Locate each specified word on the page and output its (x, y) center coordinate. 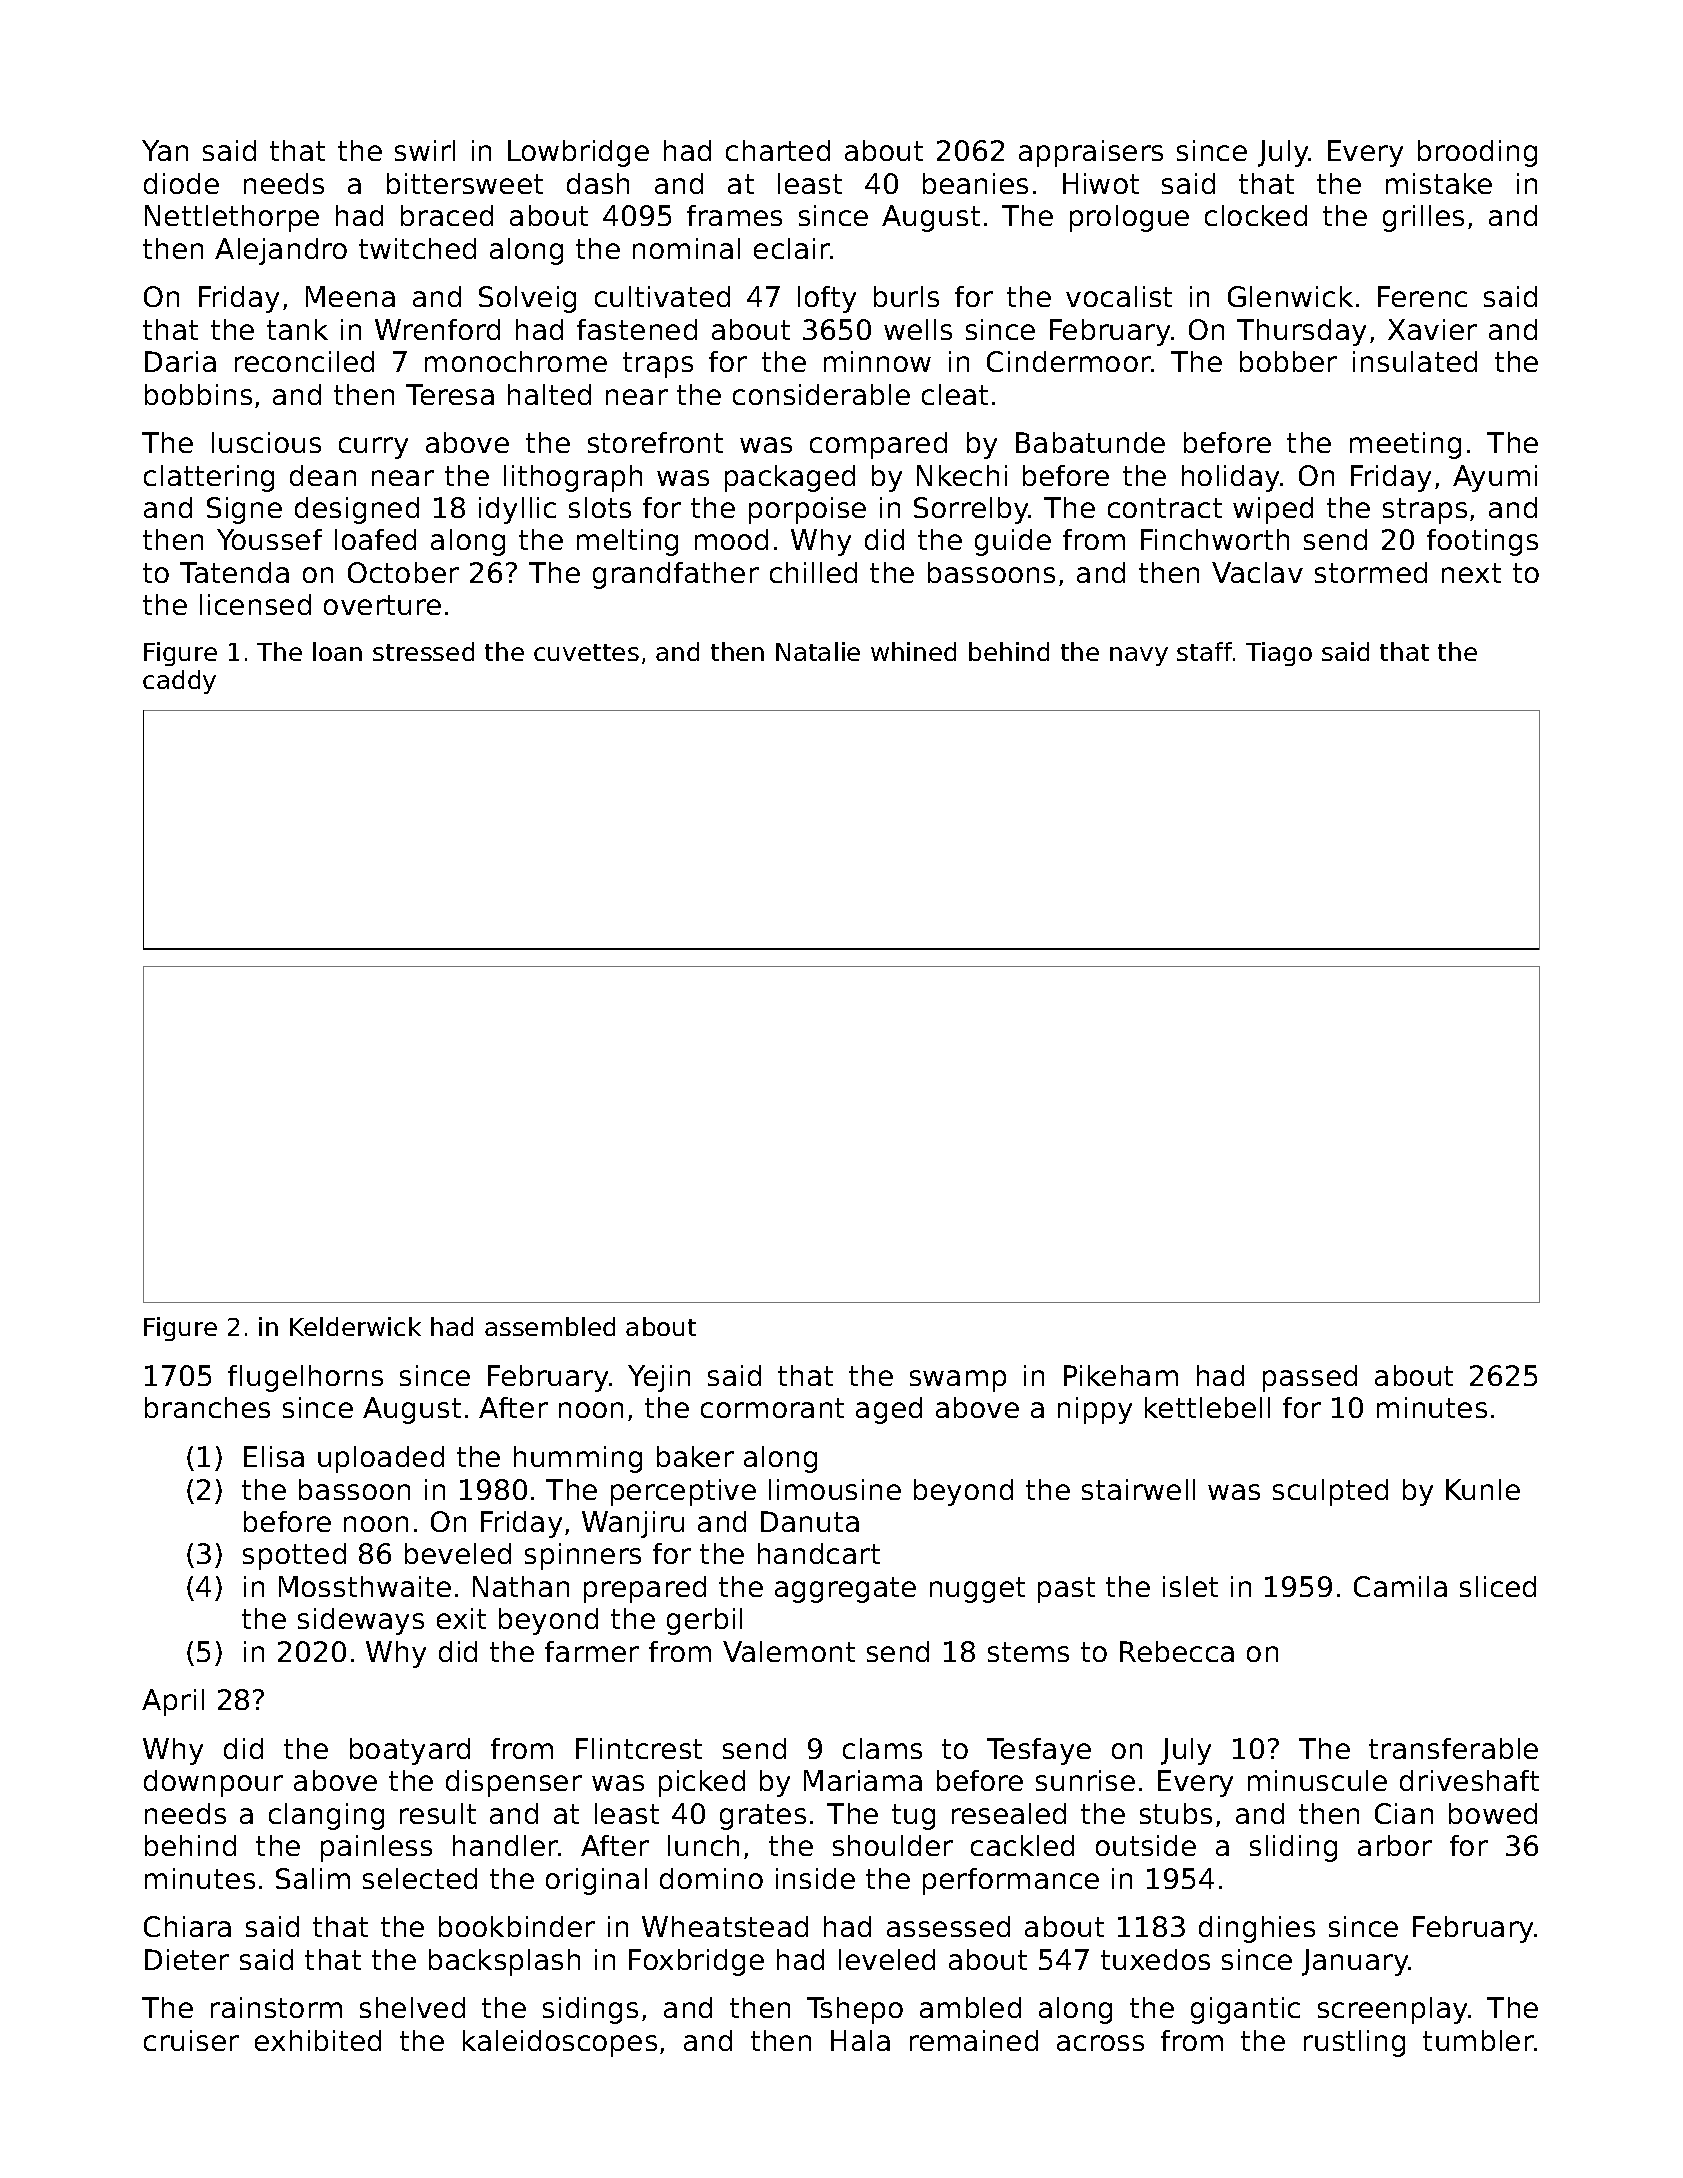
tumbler (1478, 2040)
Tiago (1279, 654)
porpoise (807, 510)
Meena (350, 296)
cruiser (191, 2040)
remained (974, 2040)
